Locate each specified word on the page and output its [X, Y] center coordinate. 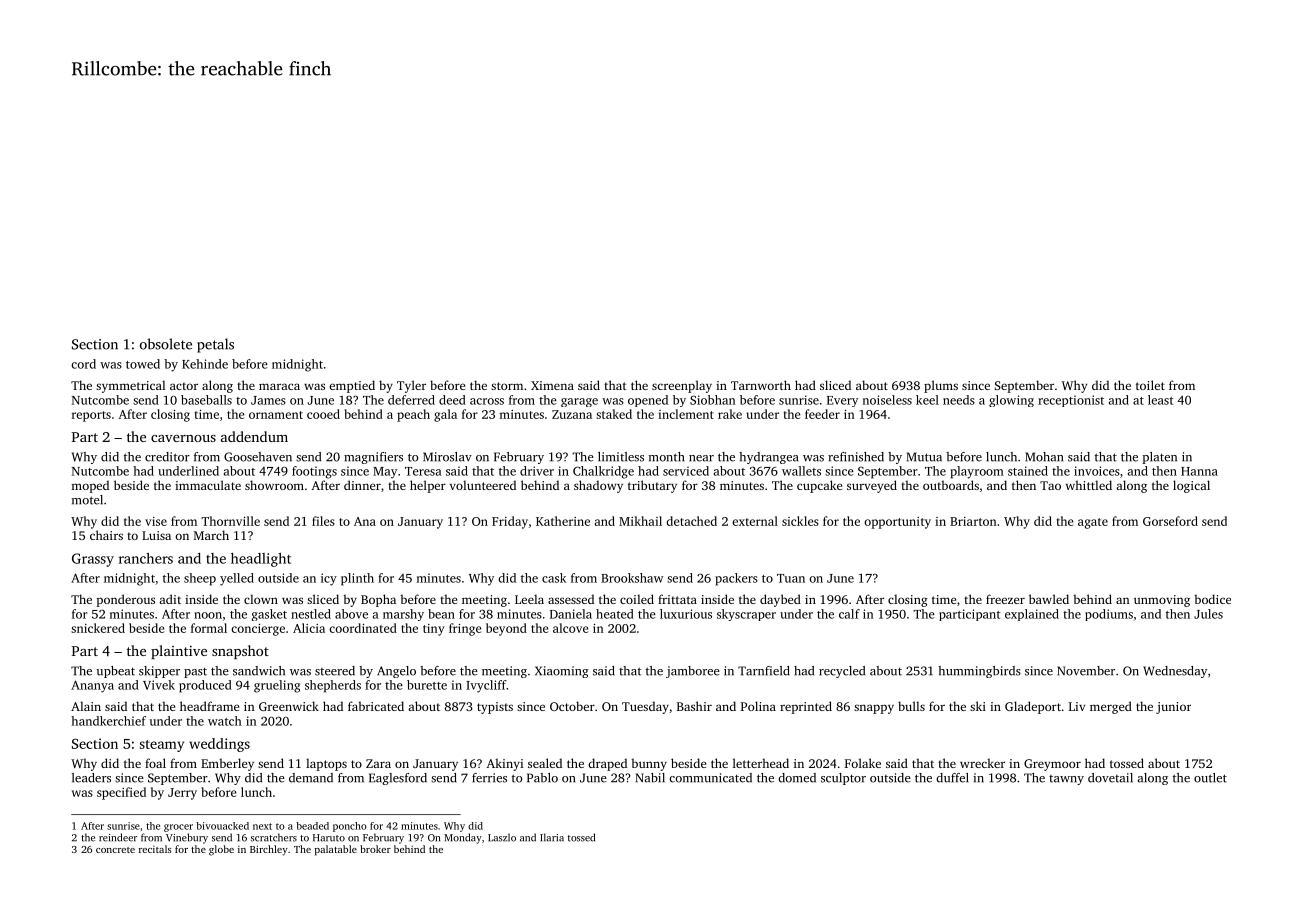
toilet [1150, 385]
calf [849, 614]
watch [225, 721]
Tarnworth [761, 385]
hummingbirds [979, 672]
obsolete [166, 344]
